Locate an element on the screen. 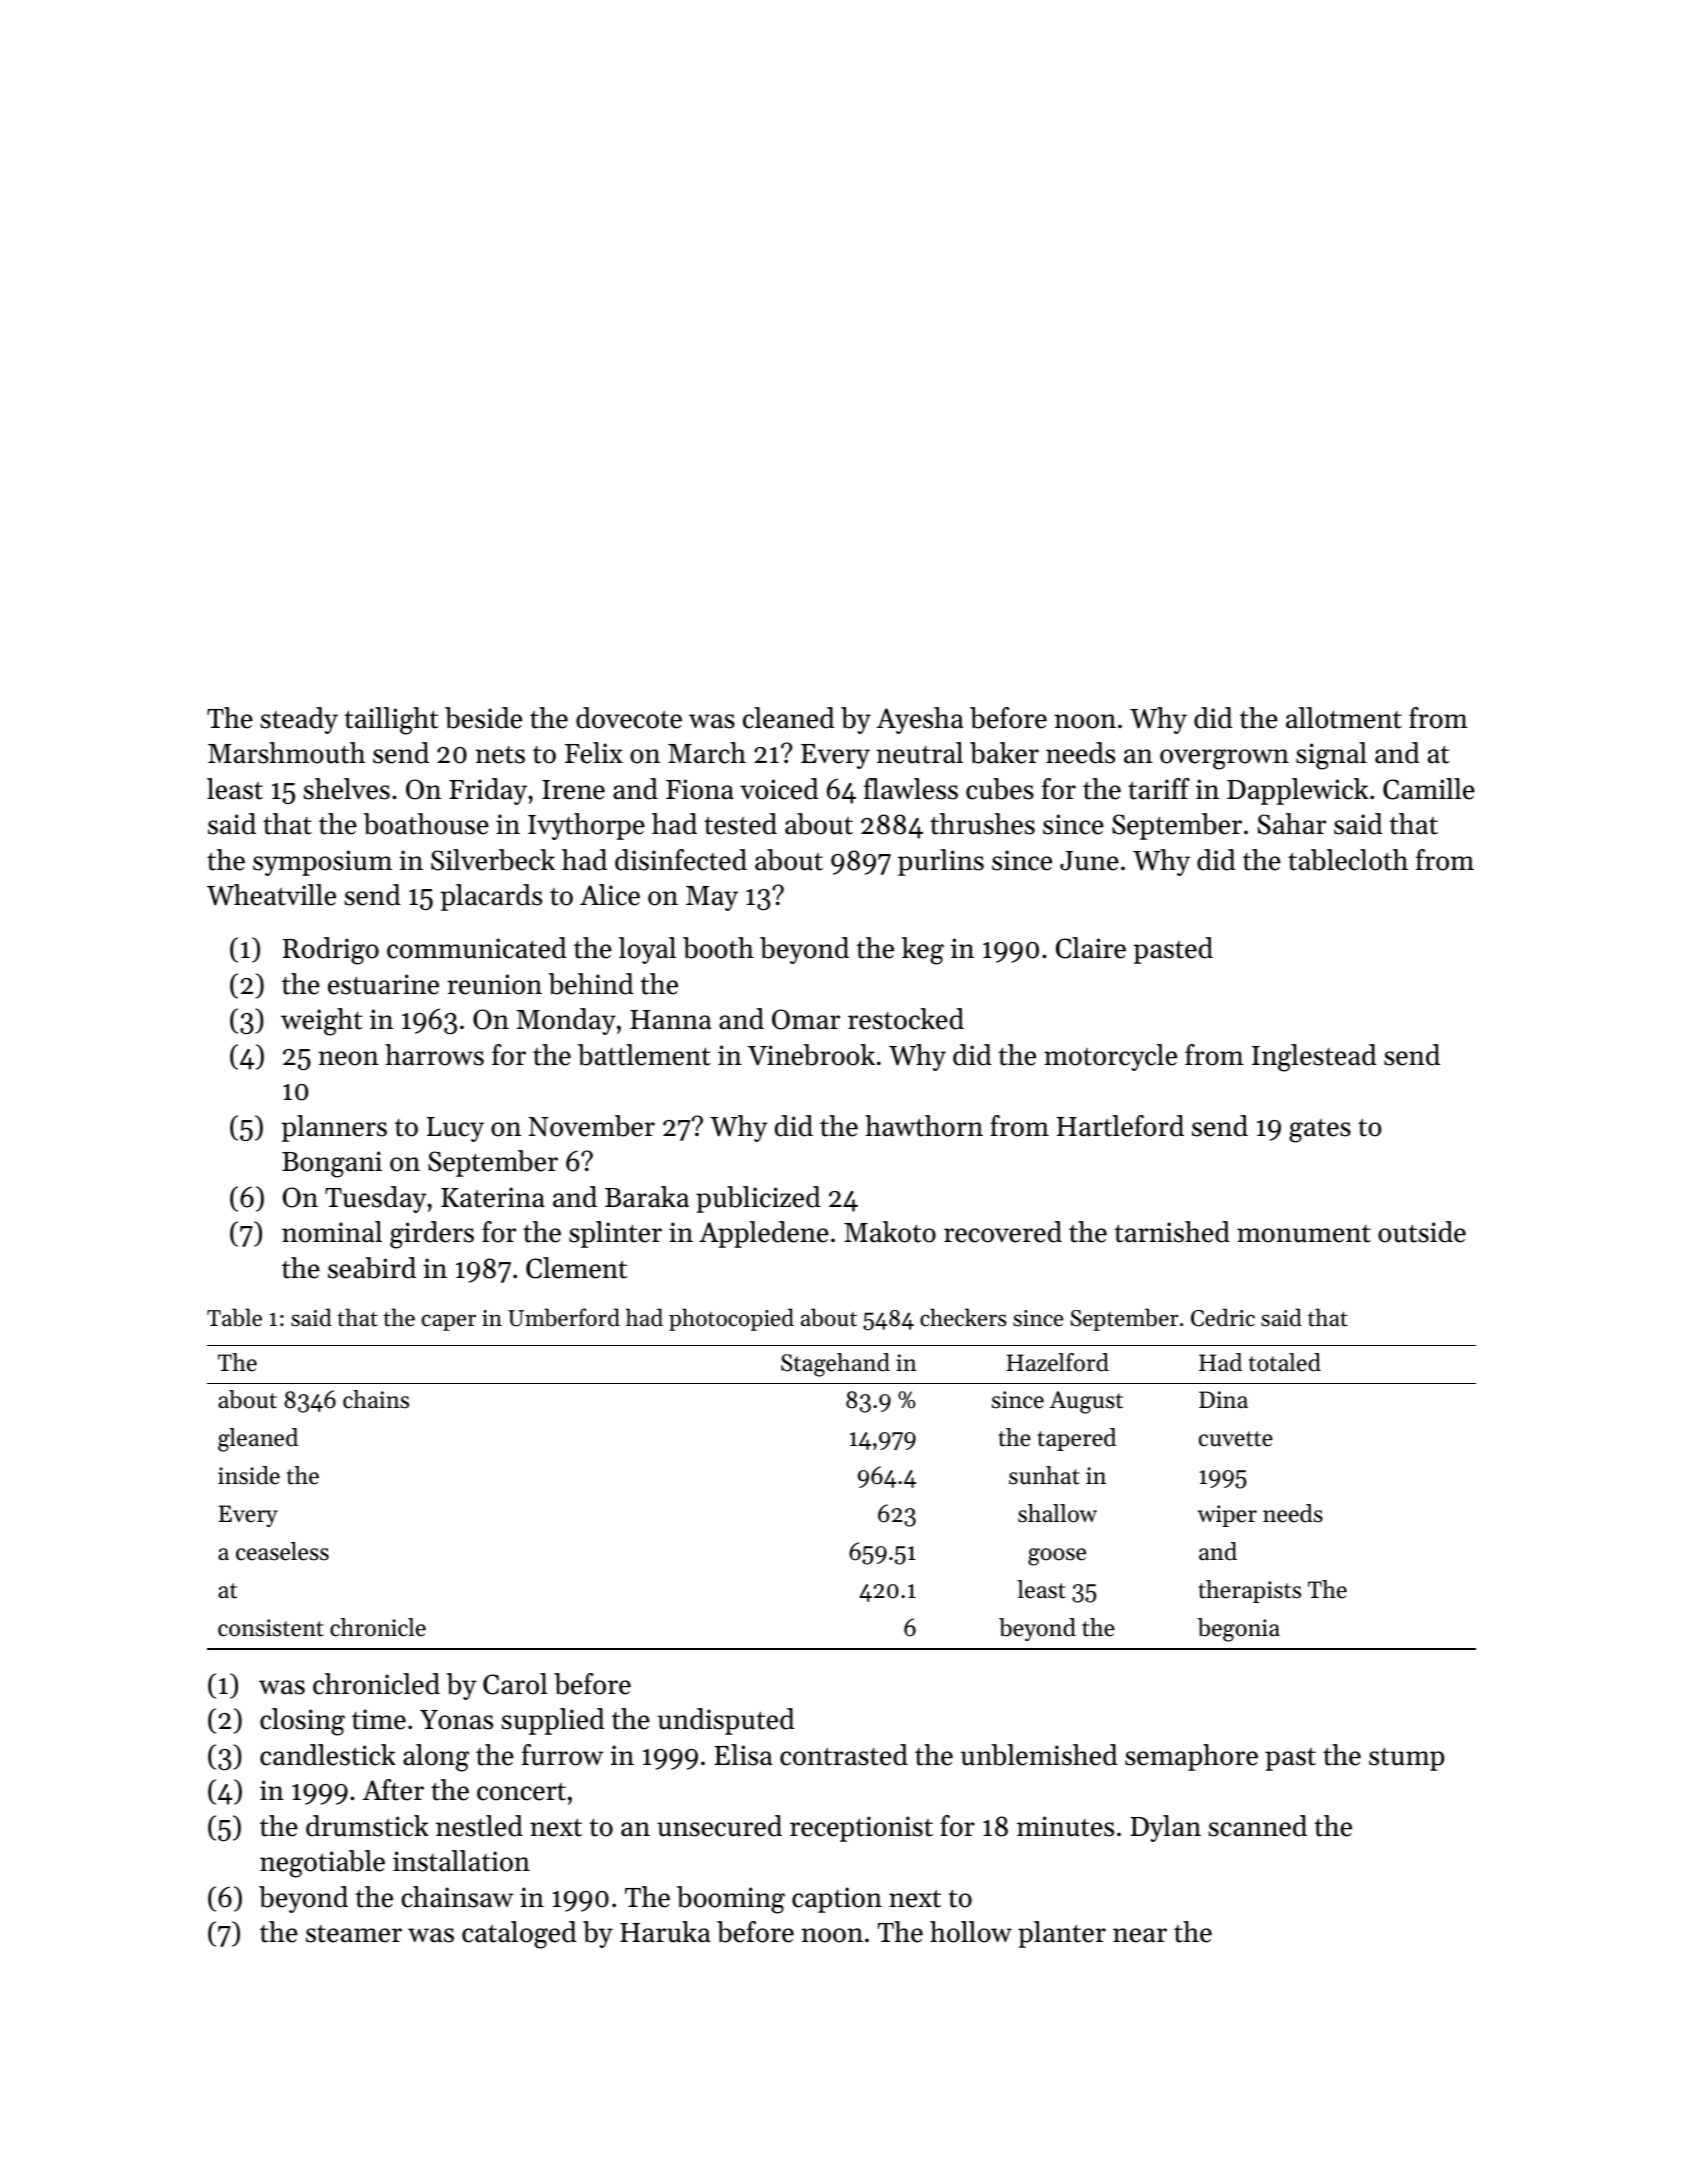 The height and width of the screenshot is (2178, 1683). wiper is located at coordinates (1227, 1516).
